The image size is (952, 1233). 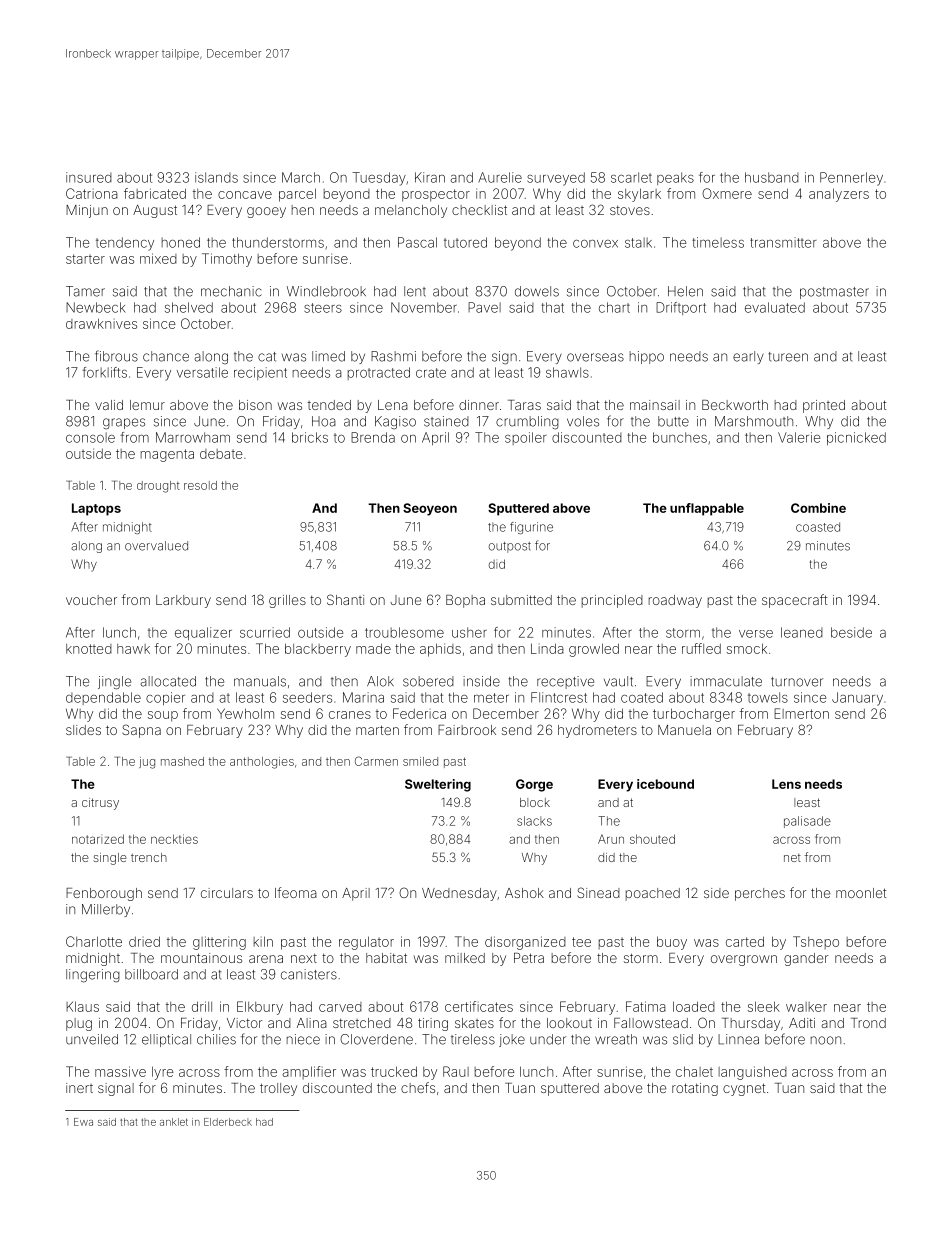 What do you see at coordinates (524, 893) in the screenshot?
I see `Ashok` at bounding box center [524, 893].
